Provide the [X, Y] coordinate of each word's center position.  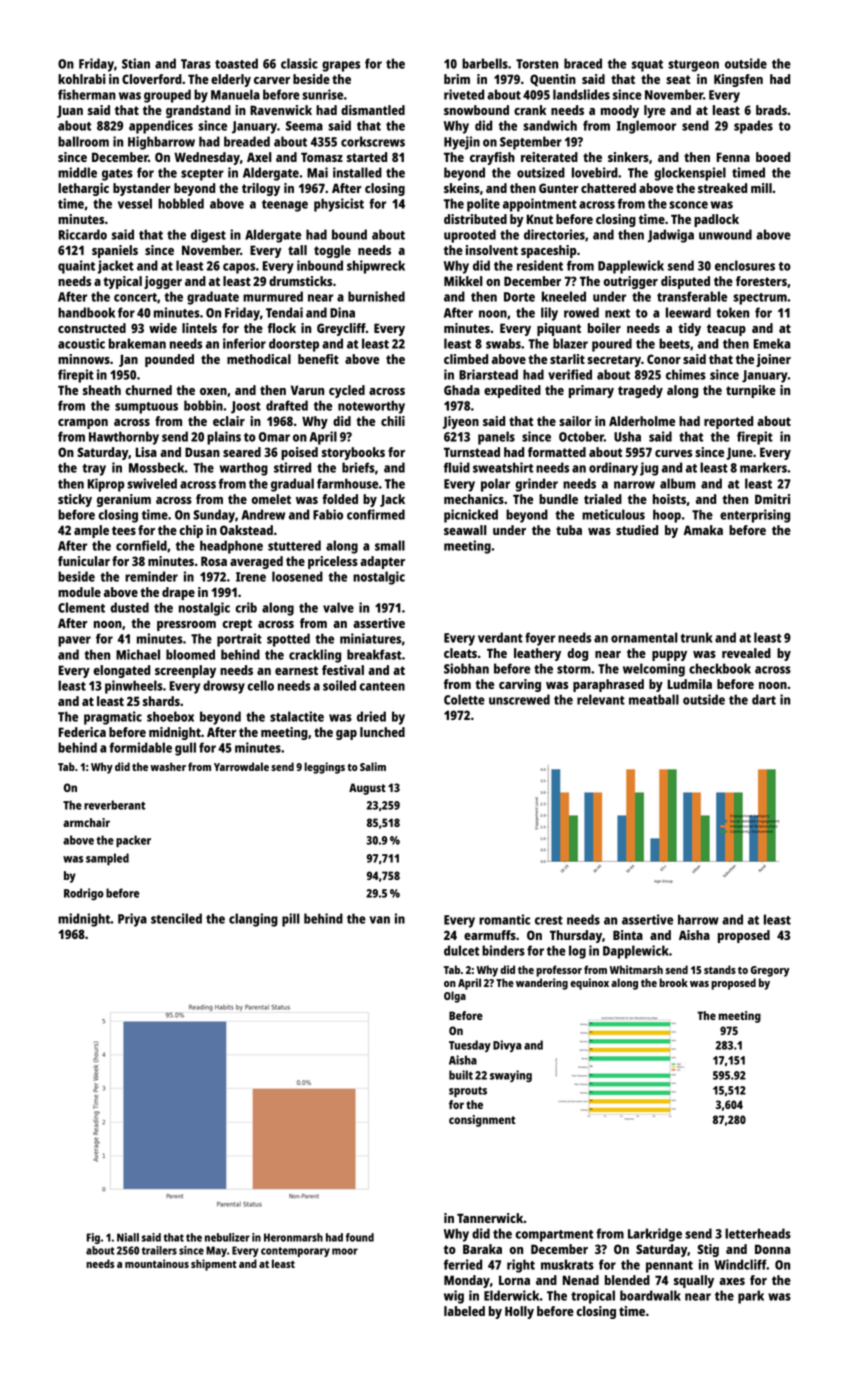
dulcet [461, 950]
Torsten [537, 64]
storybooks [353, 453]
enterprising [755, 516]
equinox [589, 984]
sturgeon [693, 66]
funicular [84, 561]
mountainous [157, 1263]
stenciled [176, 918]
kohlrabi [82, 79]
